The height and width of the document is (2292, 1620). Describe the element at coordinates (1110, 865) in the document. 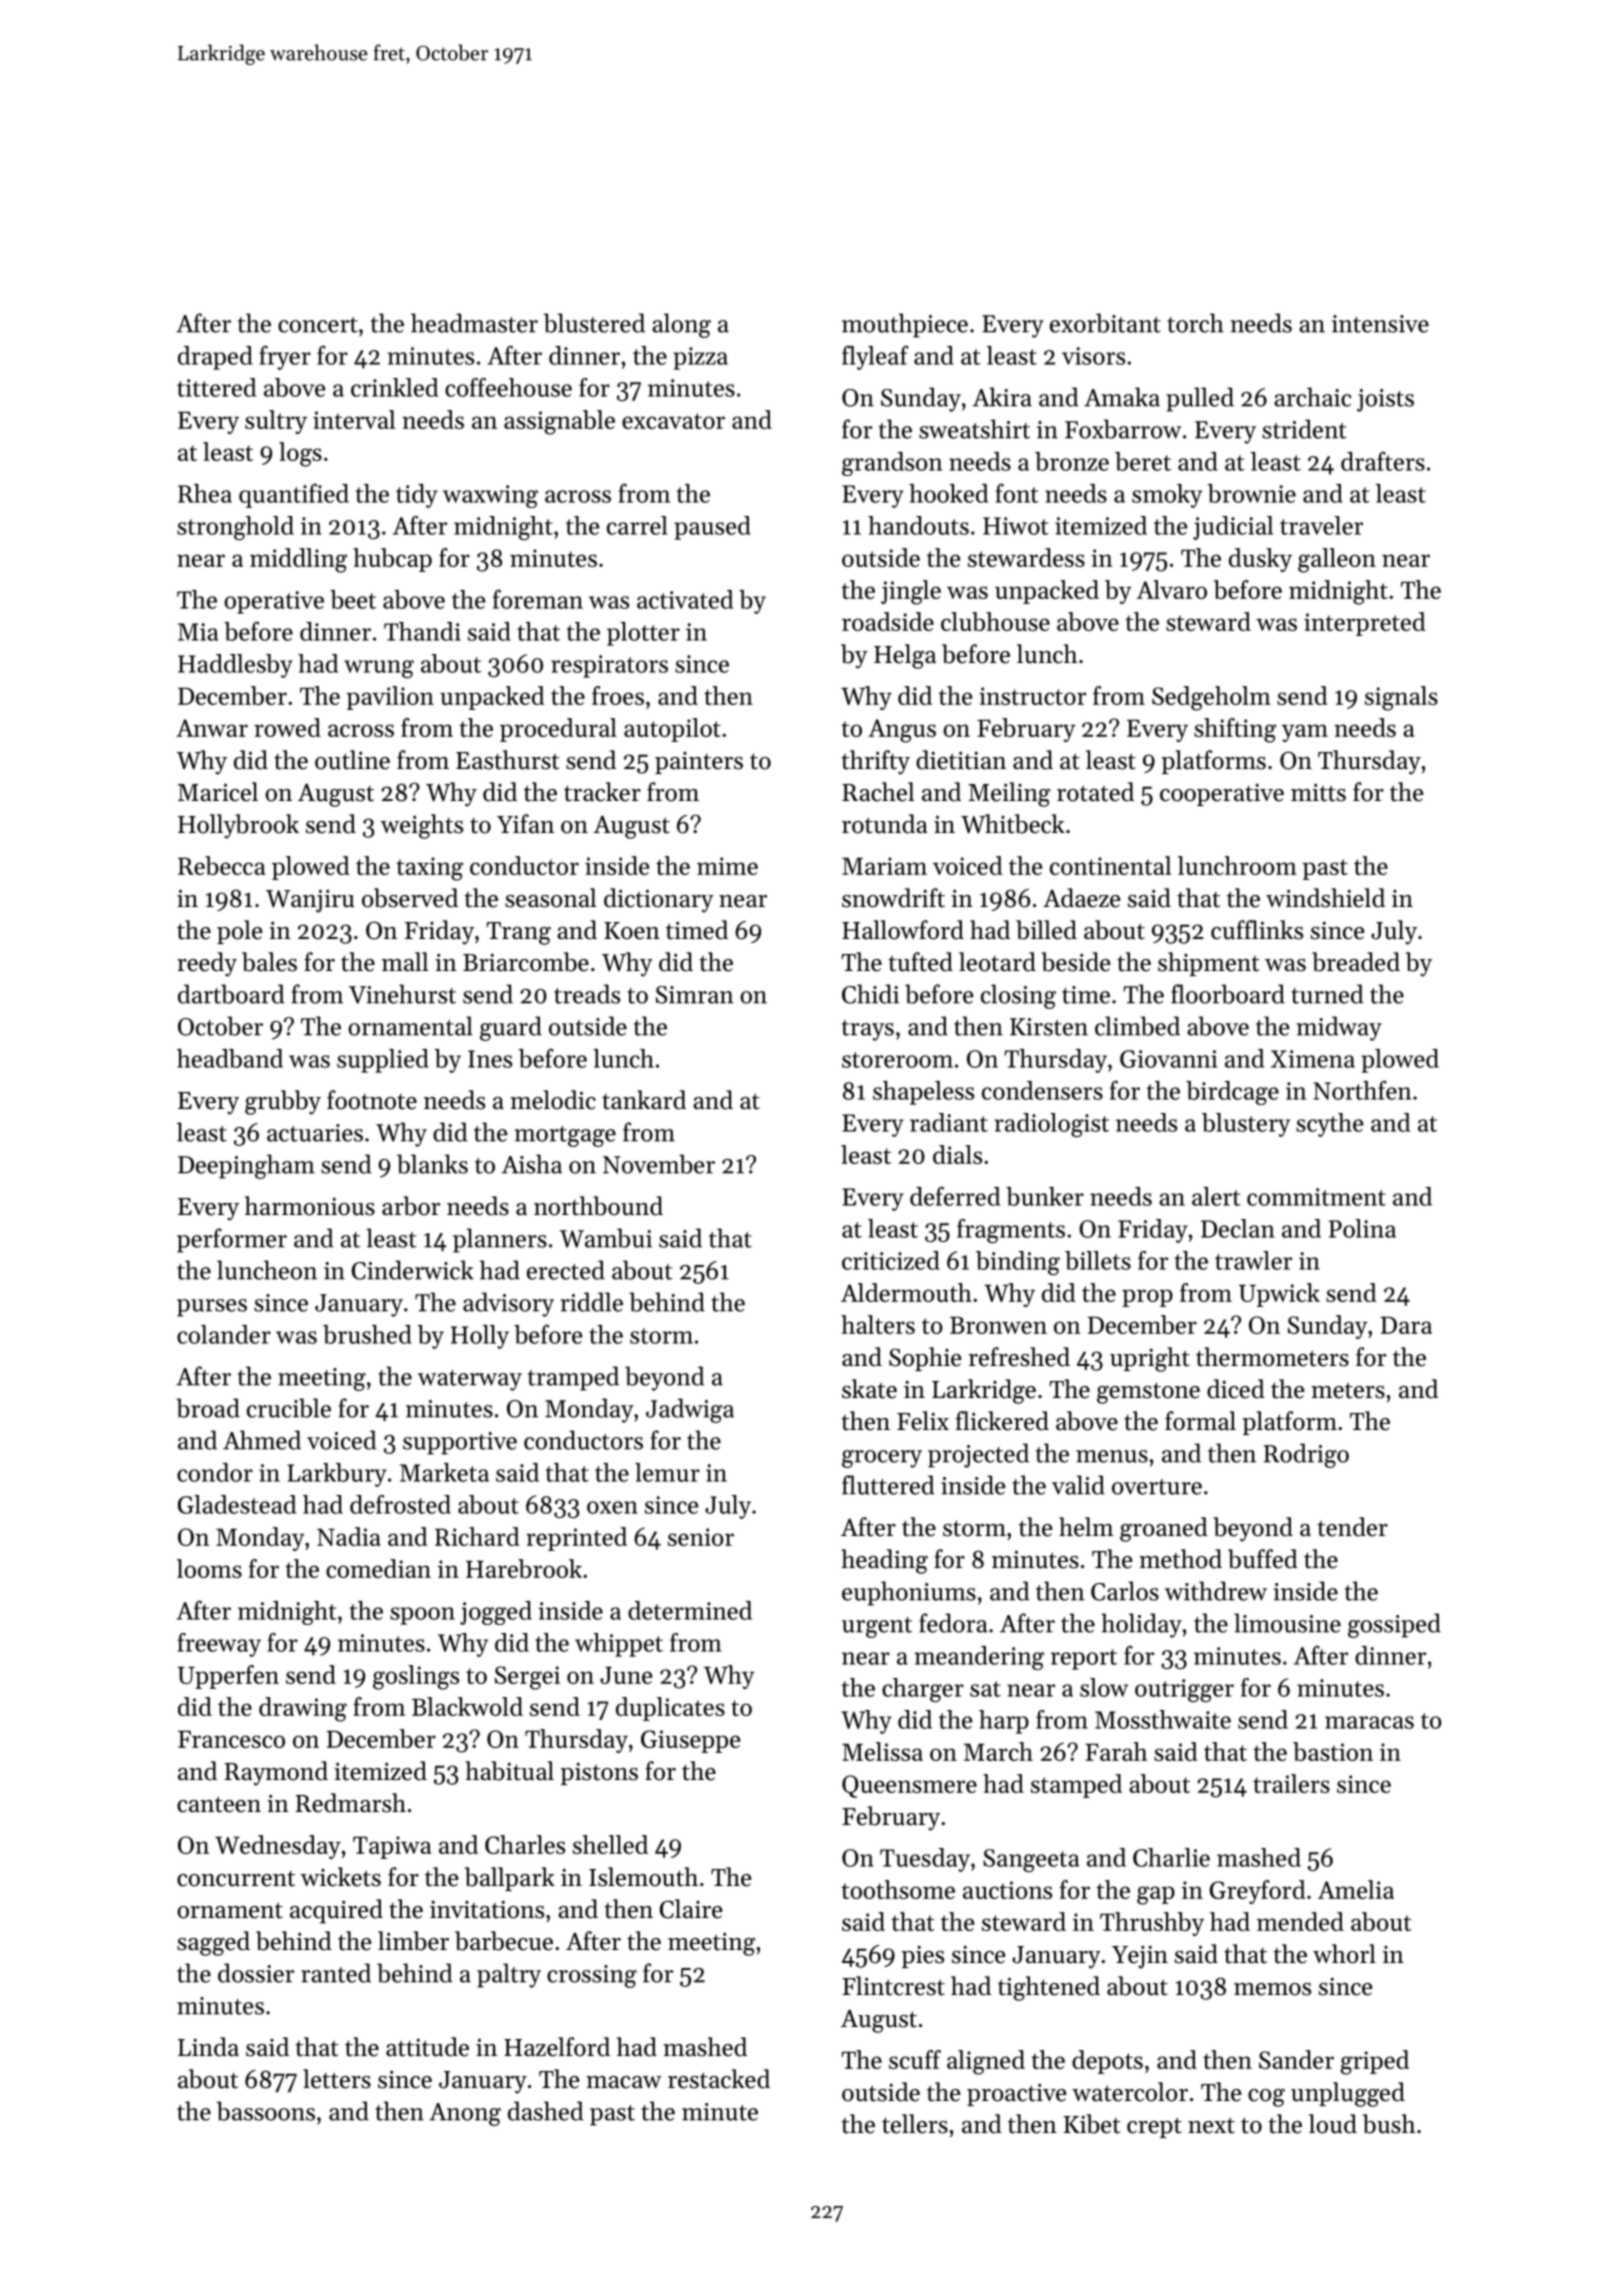

I see `continental` at that location.
